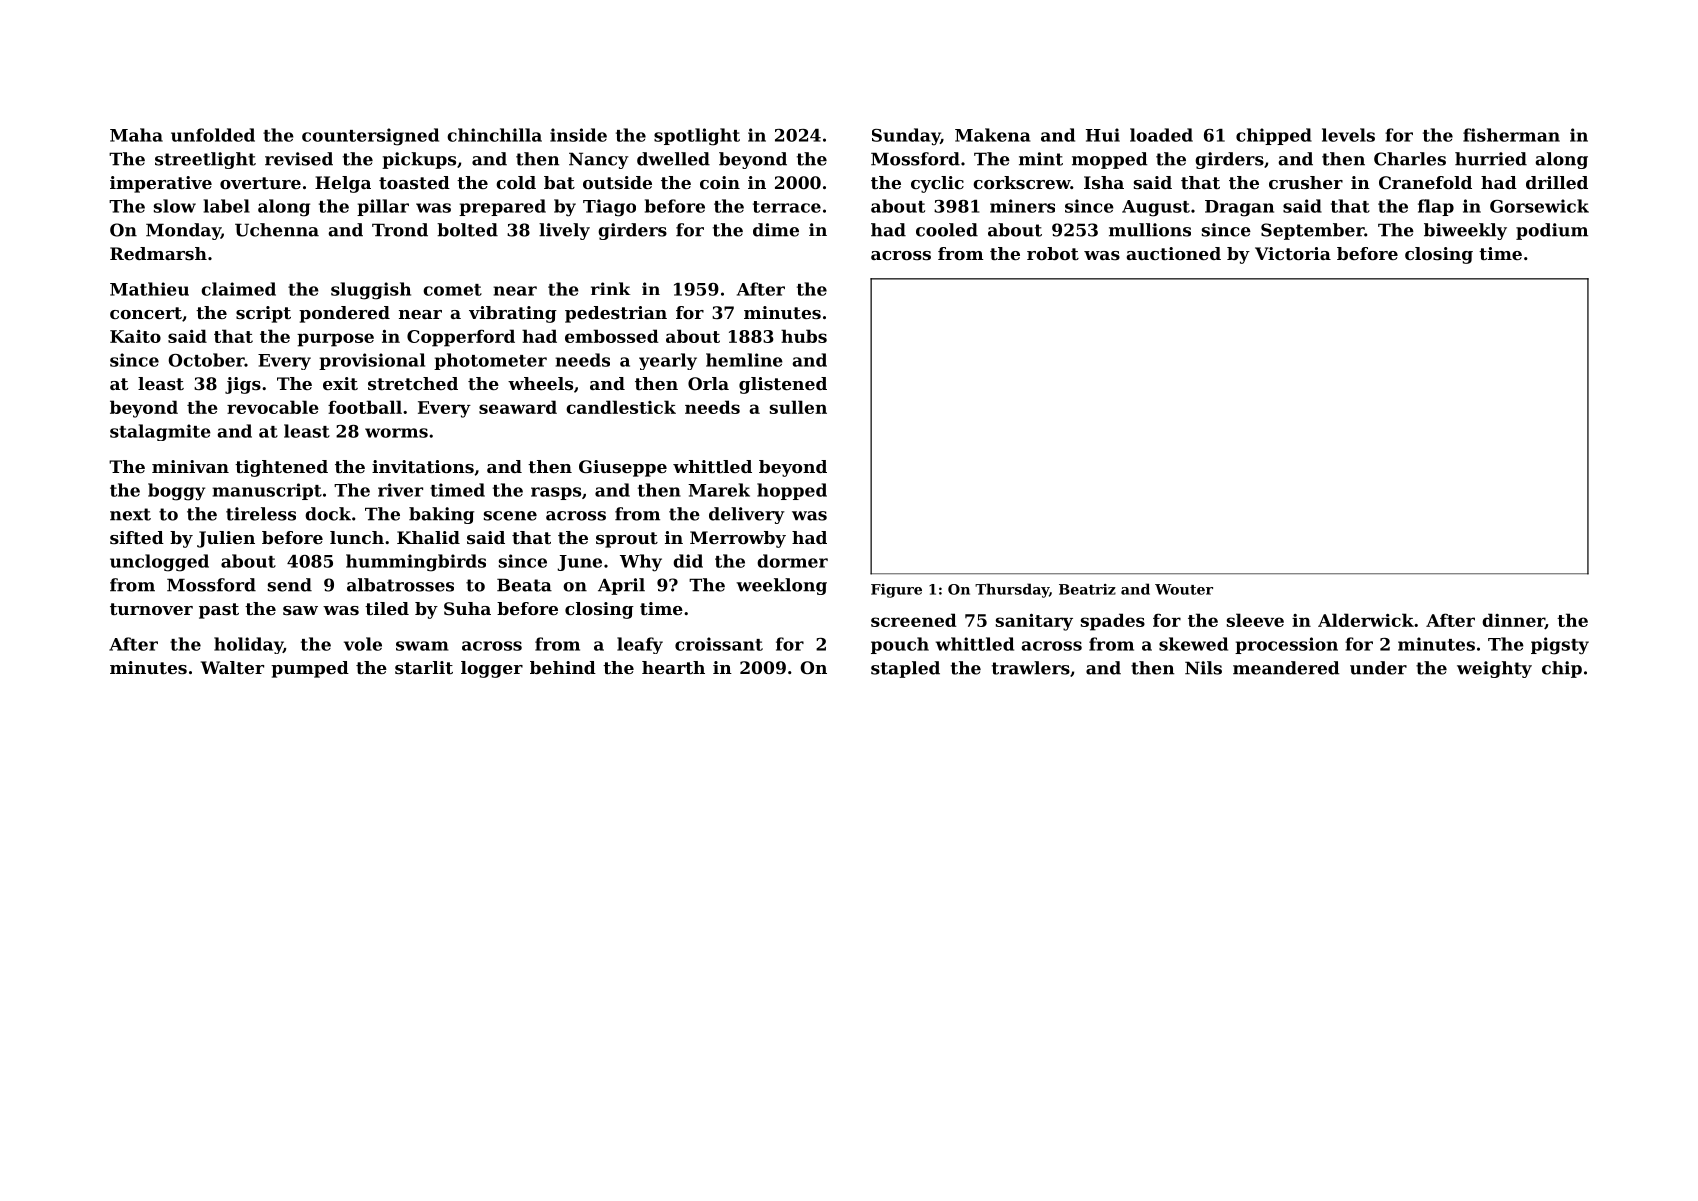  What do you see at coordinates (1511, 135) in the document?
I see `fisherman` at bounding box center [1511, 135].
